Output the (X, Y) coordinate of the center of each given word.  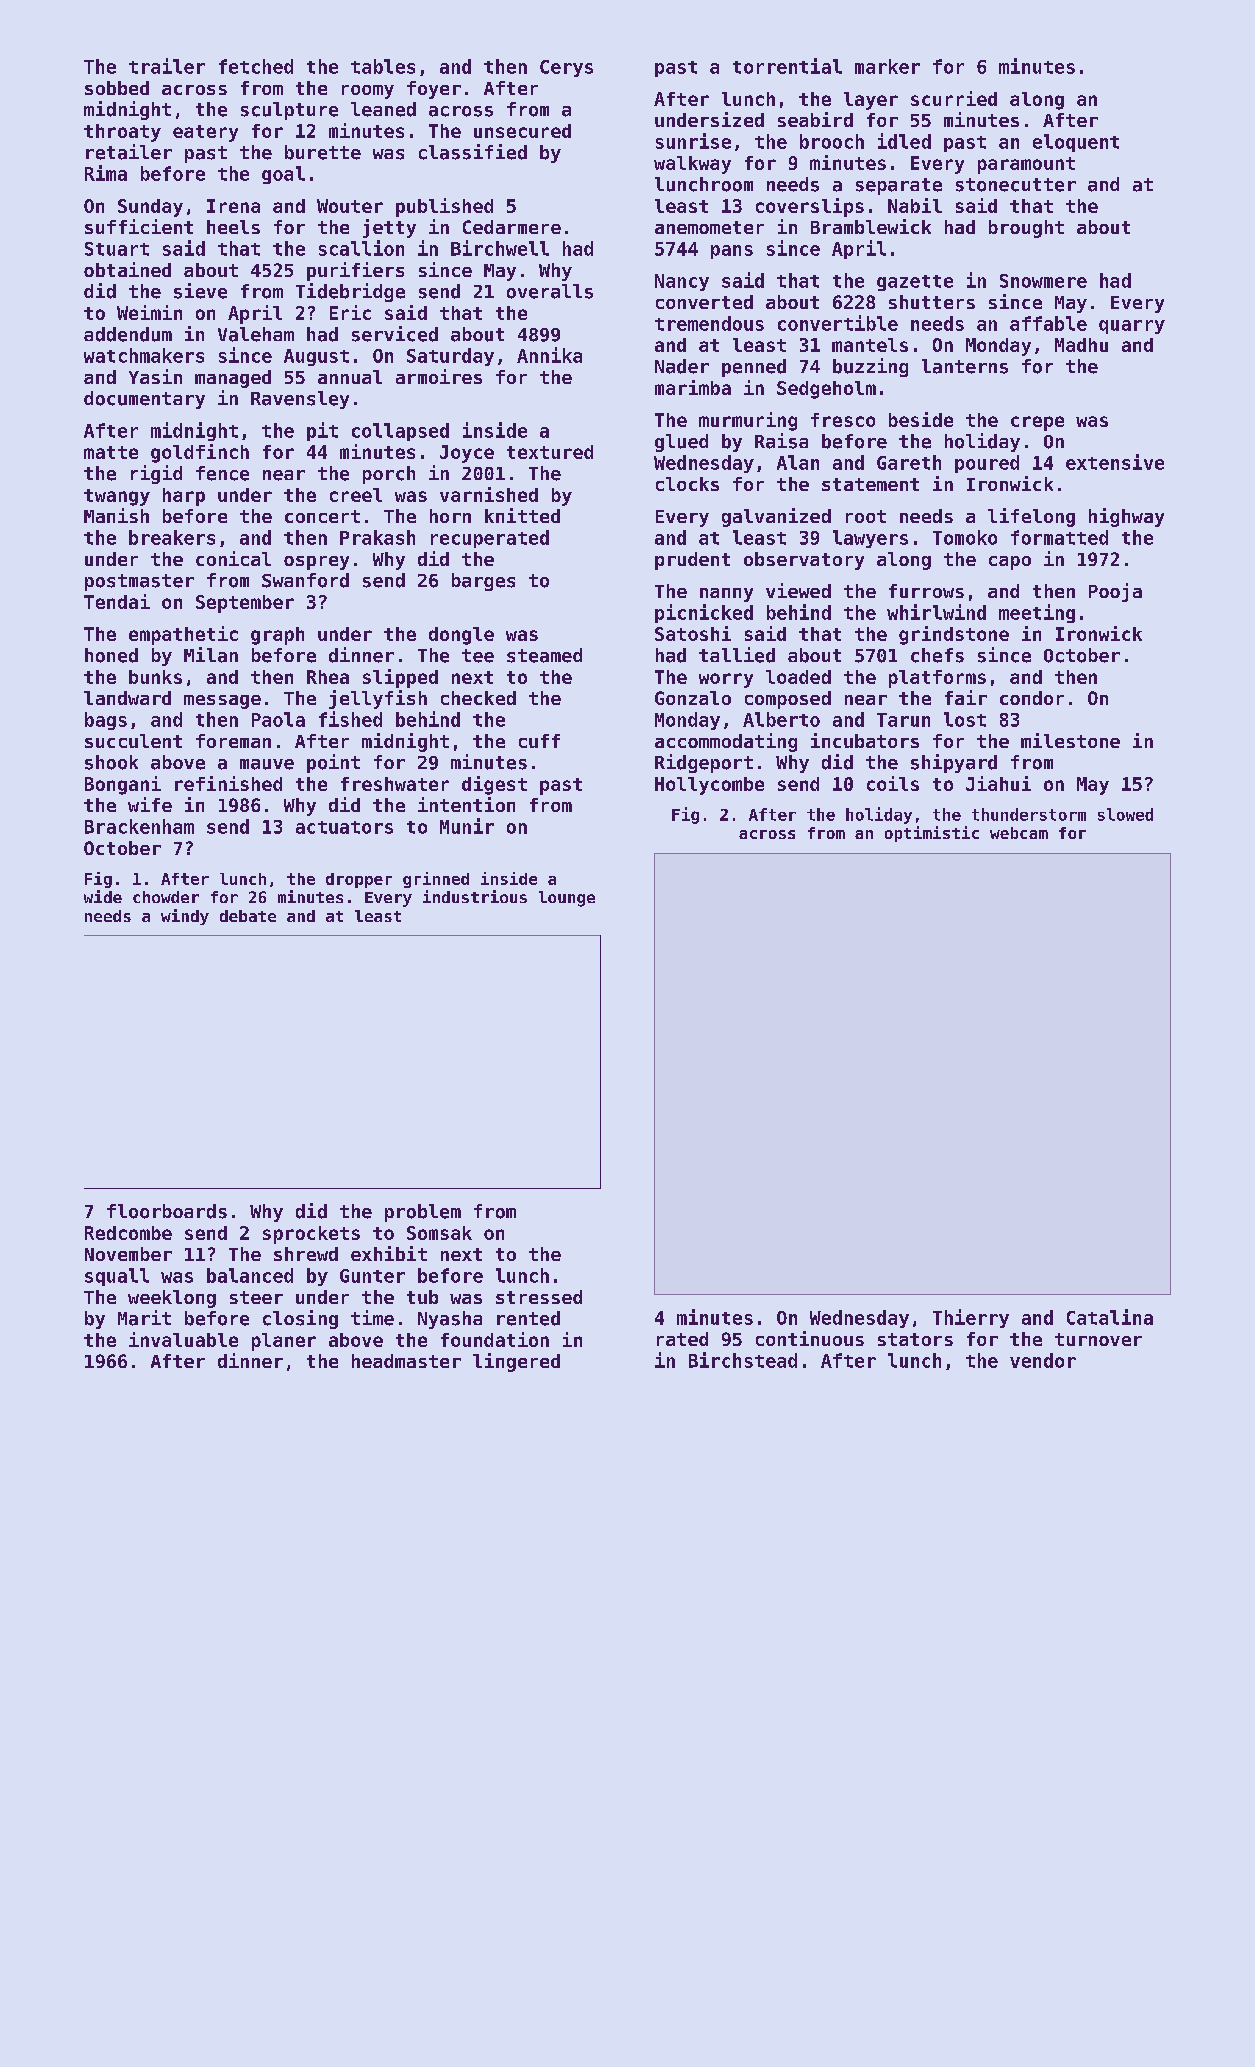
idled (904, 141)
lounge (567, 899)
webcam (1019, 833)
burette (323, 152)
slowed (1125, 814)
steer (256, 1297)
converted (704, 302)
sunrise (693, 141)
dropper (359, 880)
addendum (128, 334)
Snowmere (1043, 281)
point (333, 763)
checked (478, 698)
